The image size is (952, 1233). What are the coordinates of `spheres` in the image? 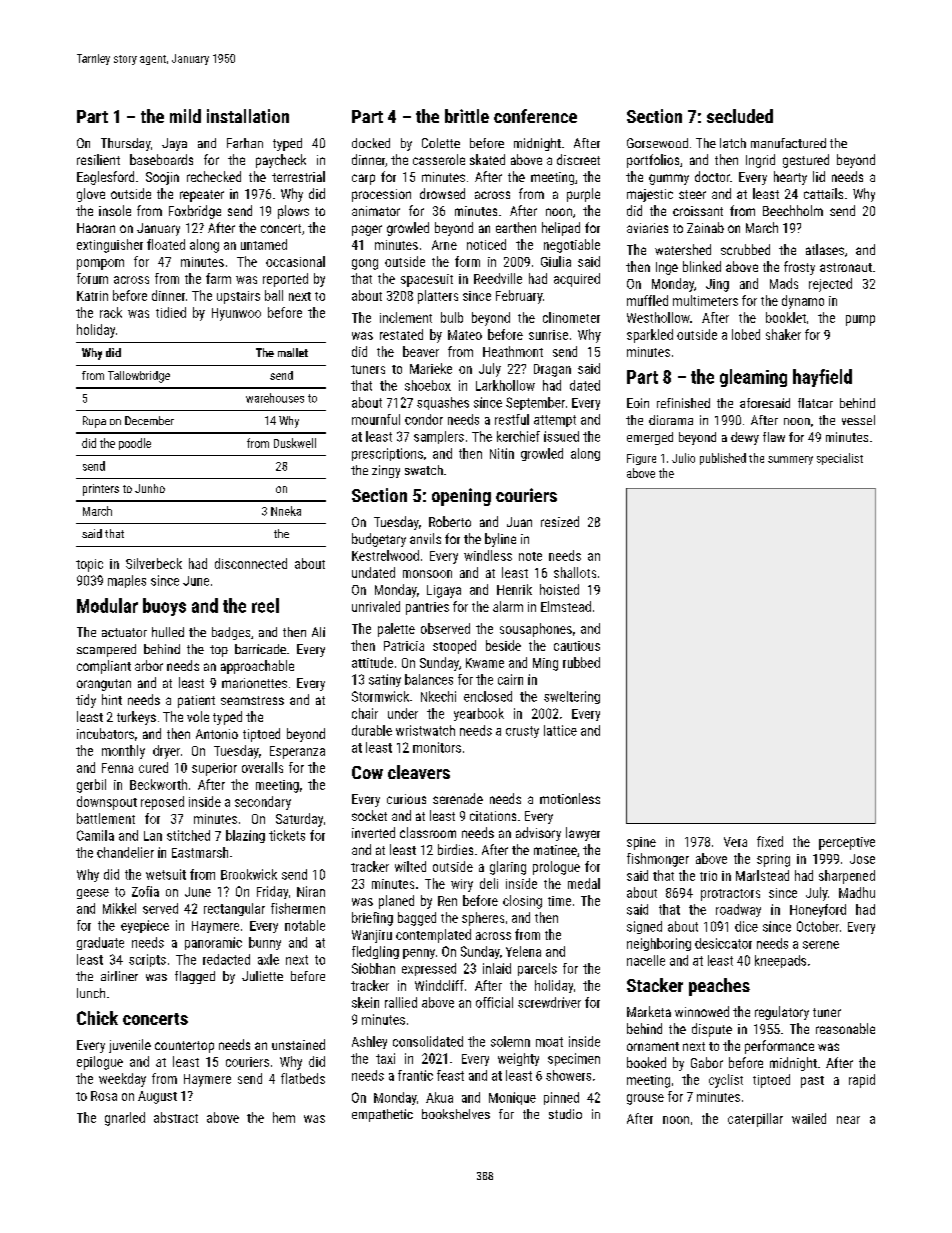 It's located at (483, 919).
